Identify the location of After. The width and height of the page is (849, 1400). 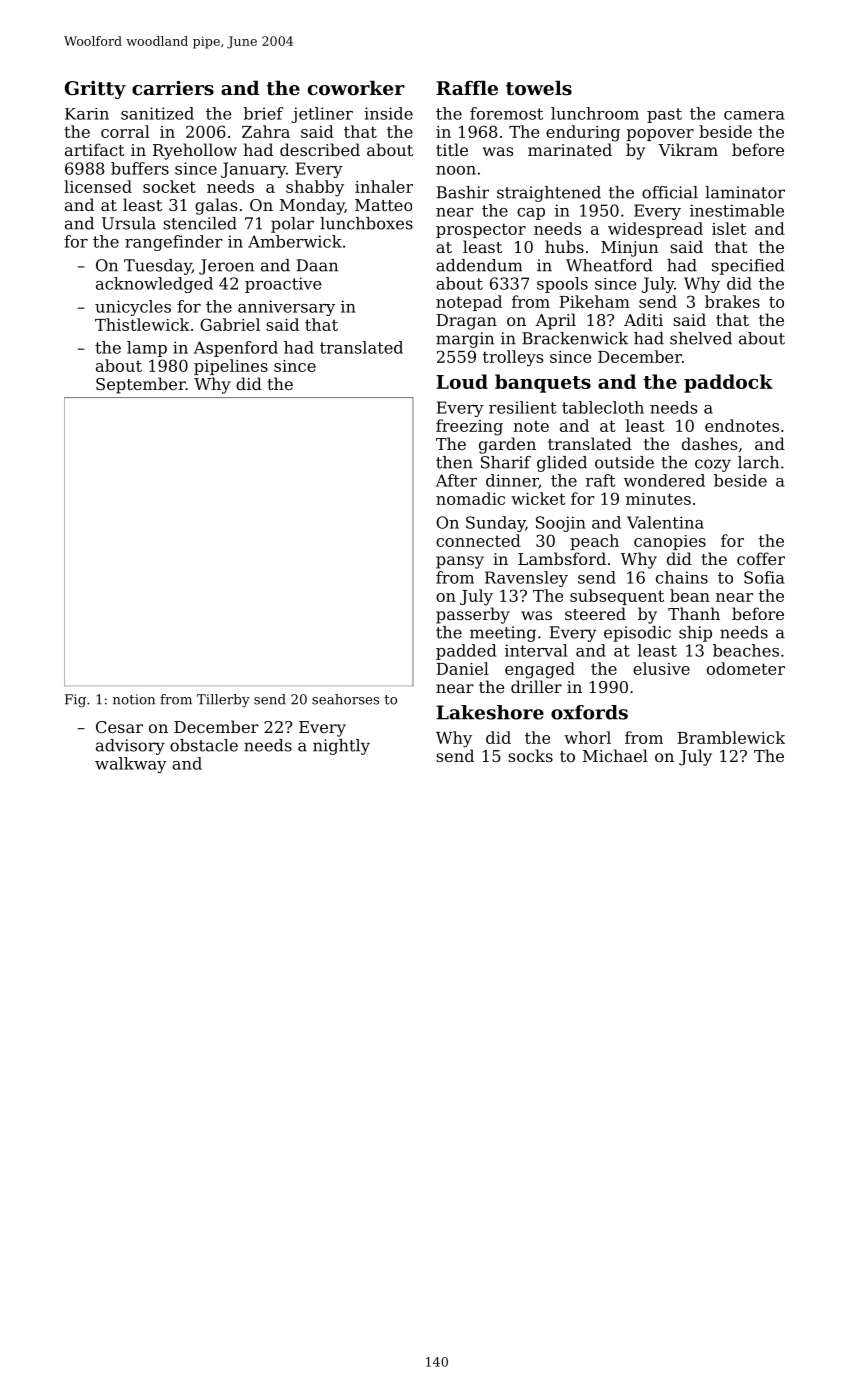
(456, 480).
